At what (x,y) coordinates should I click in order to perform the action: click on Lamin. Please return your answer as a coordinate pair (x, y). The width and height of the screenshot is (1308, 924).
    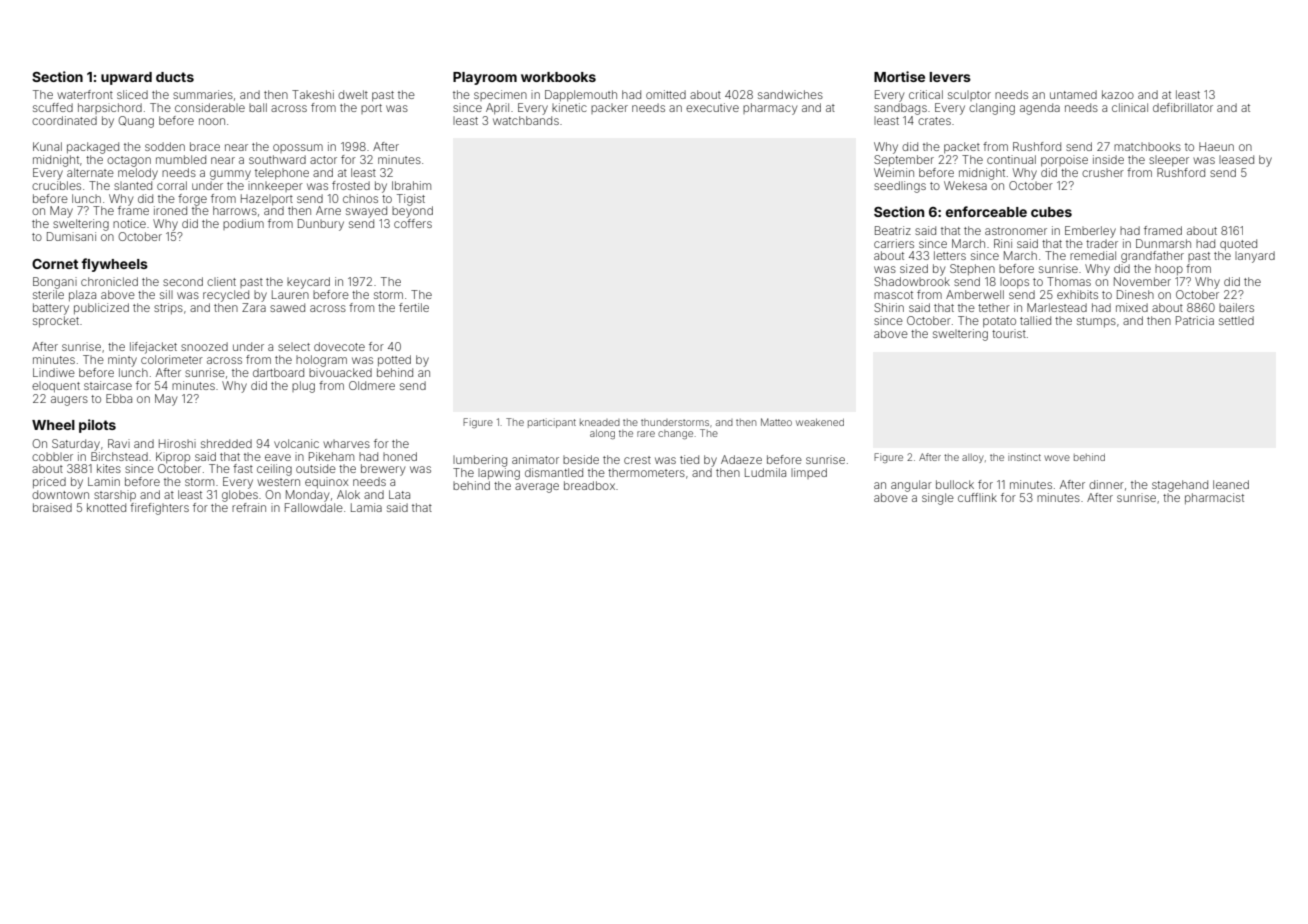
    Looking at the image, I should click on (104, 481).
